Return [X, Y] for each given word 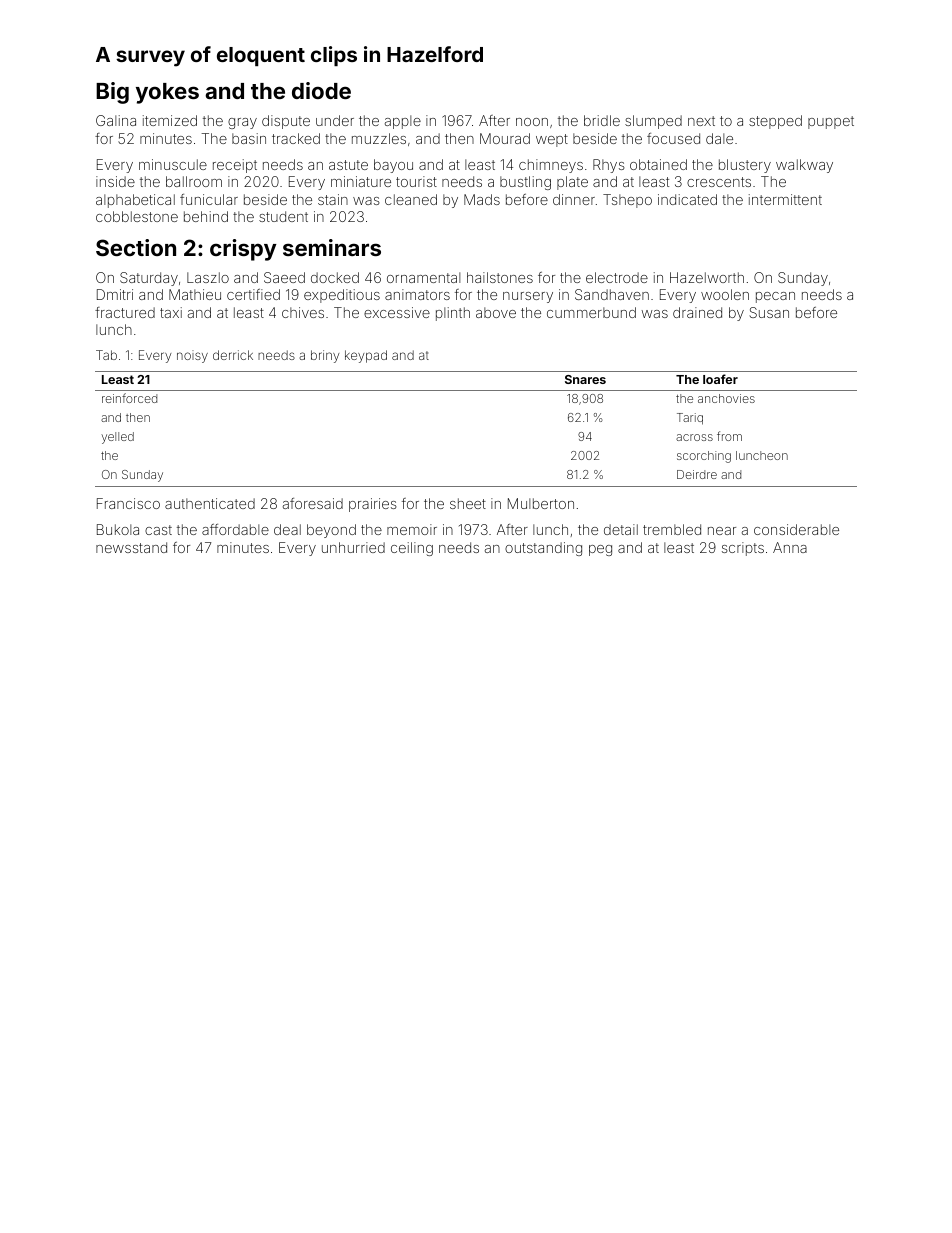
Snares [585, 379]
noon [532, 122]
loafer [720, 379]
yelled [117, 438]
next [701, 121]
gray [242, 123]
